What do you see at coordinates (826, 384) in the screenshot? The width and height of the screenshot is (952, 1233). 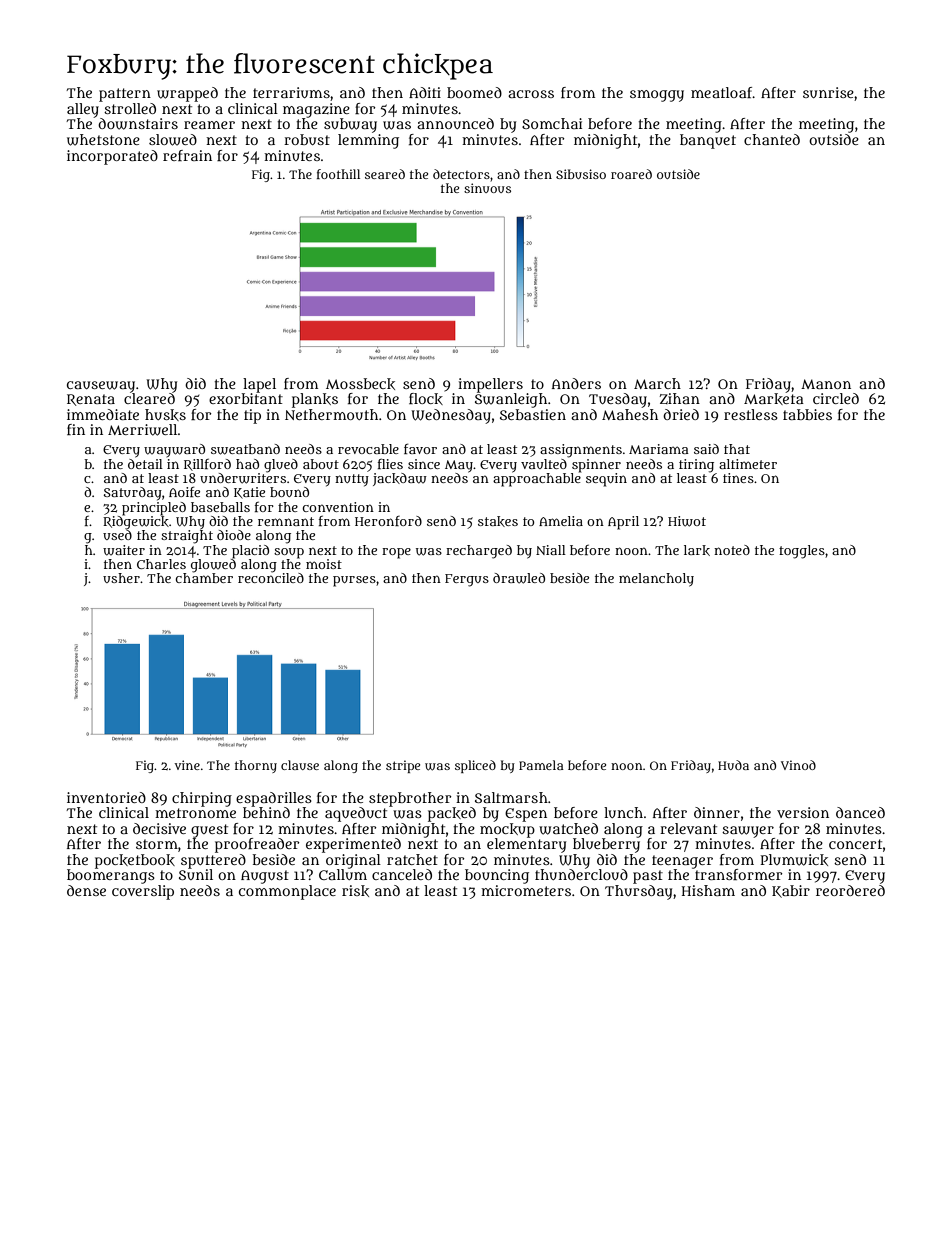 I see `Manon` at bounding box center [826, 384].
